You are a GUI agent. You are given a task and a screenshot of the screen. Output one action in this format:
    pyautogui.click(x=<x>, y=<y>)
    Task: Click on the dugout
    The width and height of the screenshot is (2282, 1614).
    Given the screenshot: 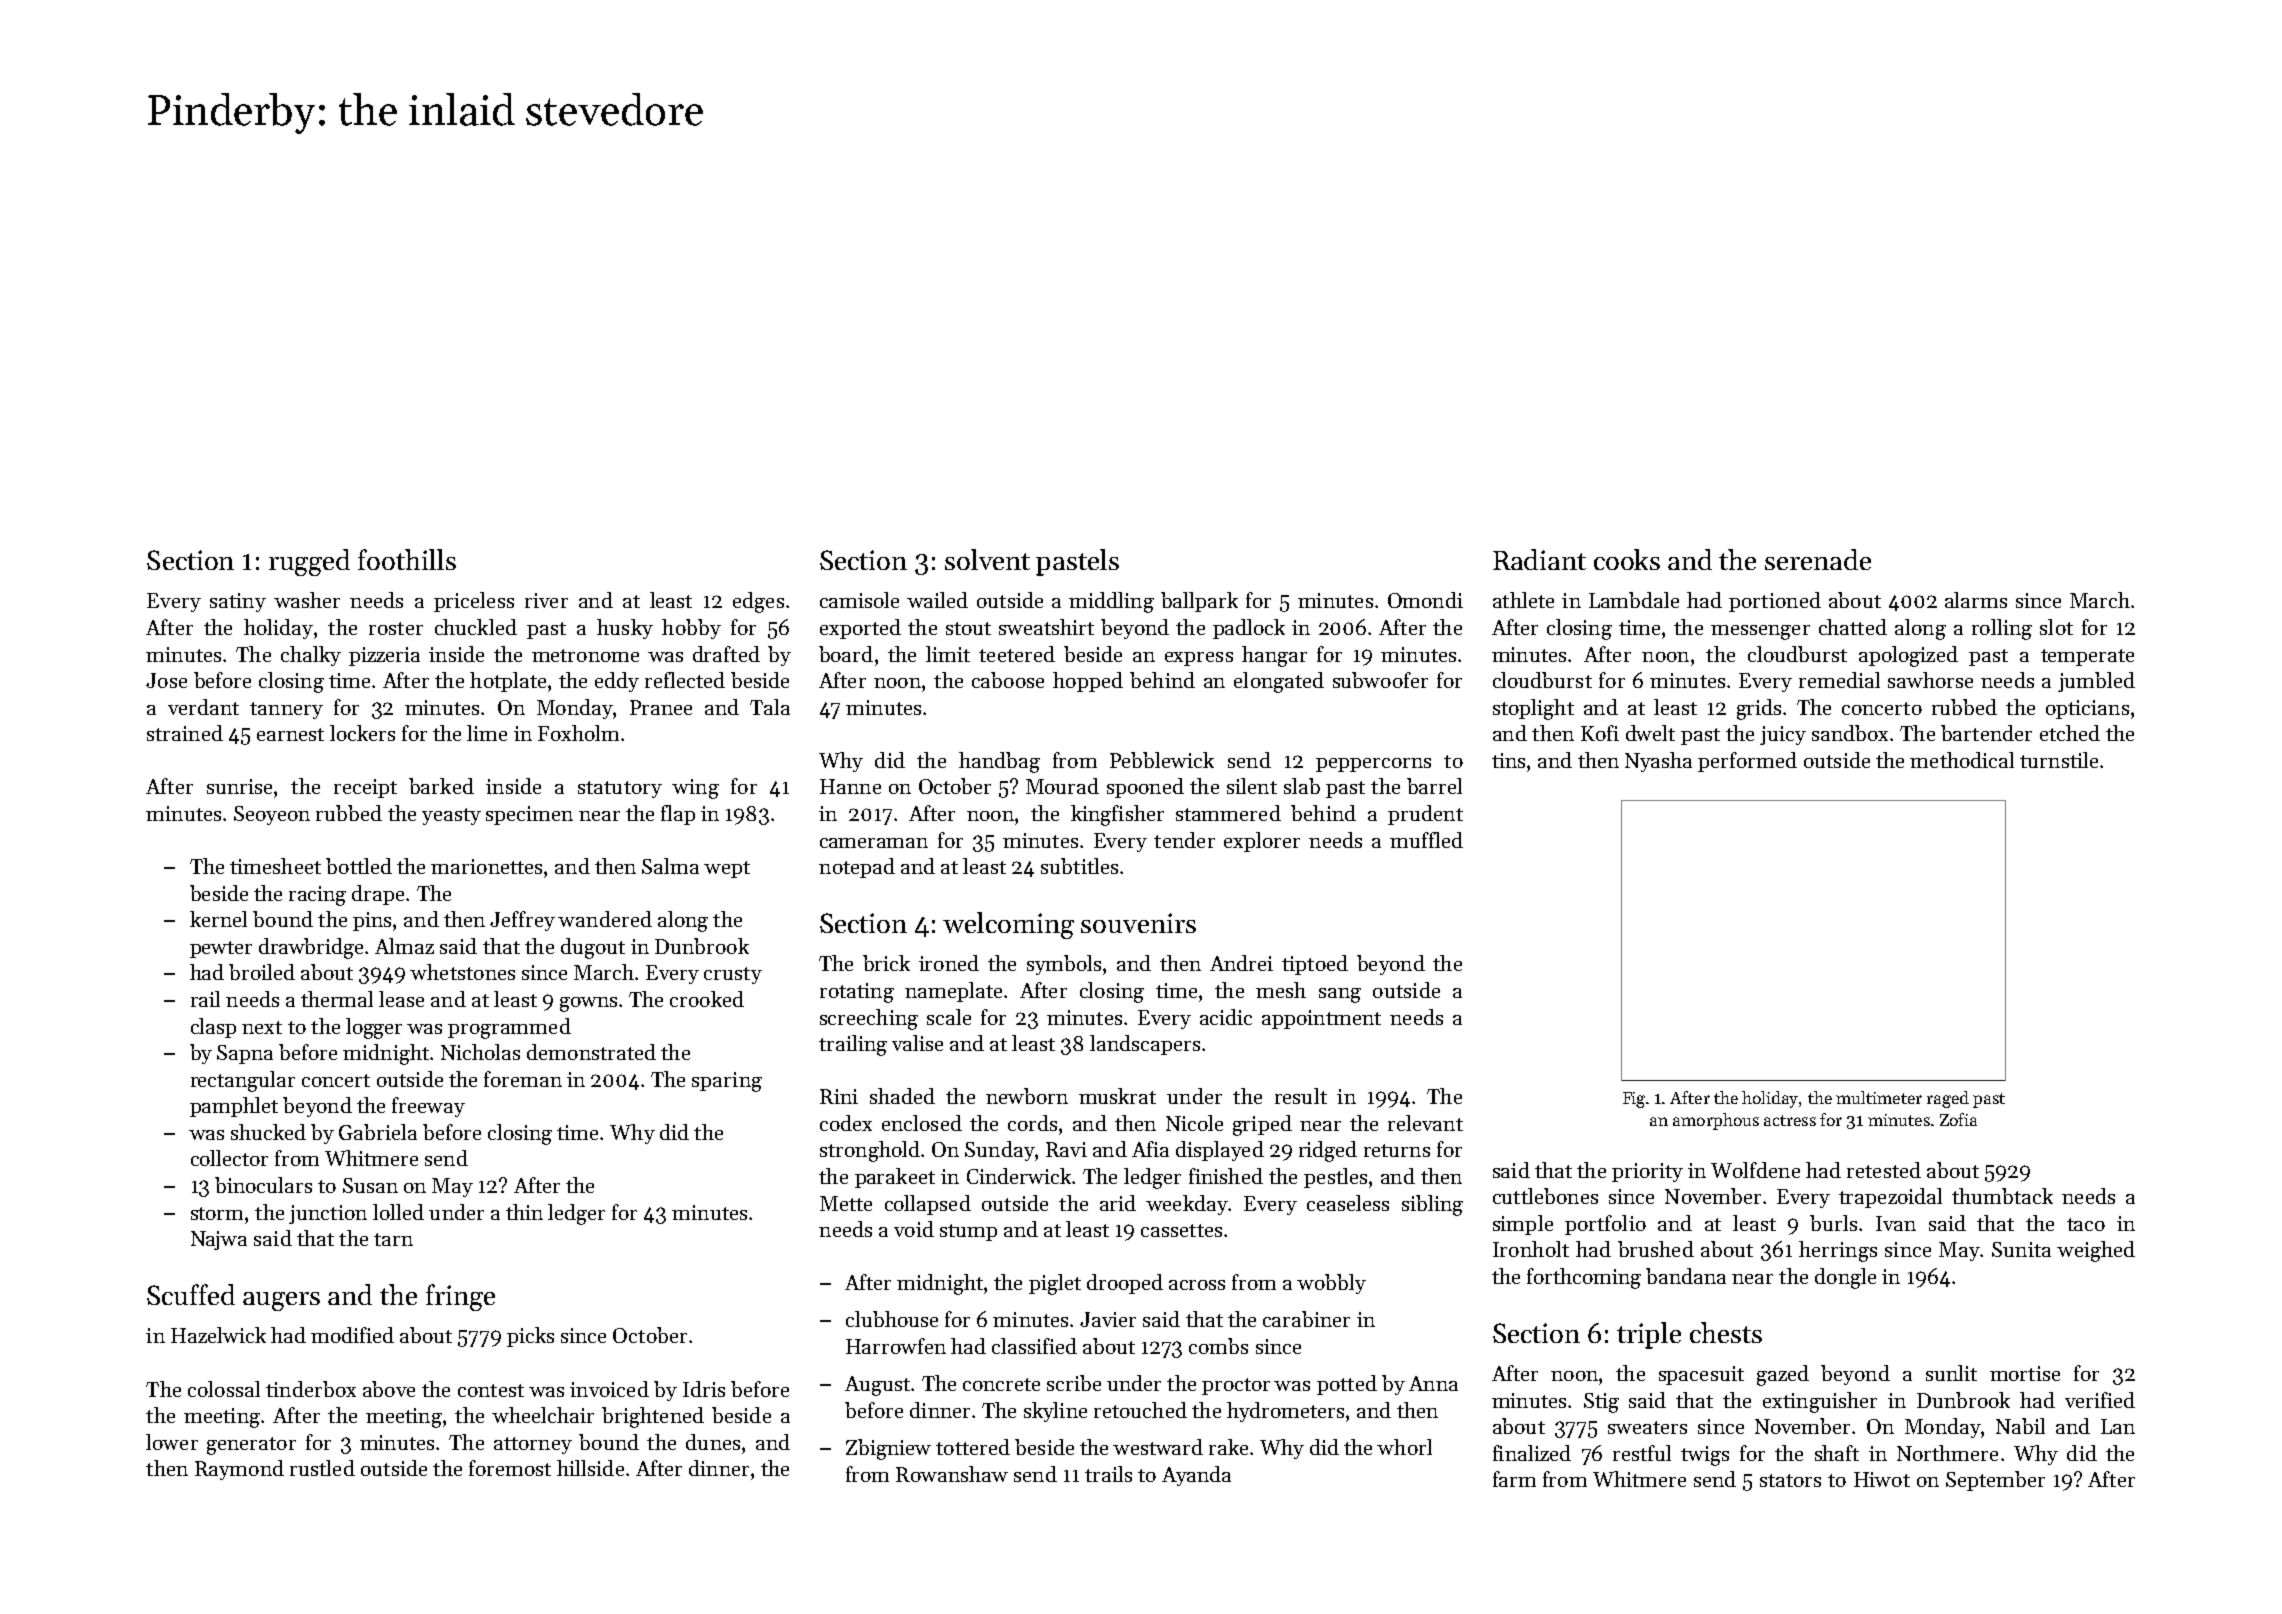 What is the action you would take?
    pyautogui.click(x=593, y=948)
